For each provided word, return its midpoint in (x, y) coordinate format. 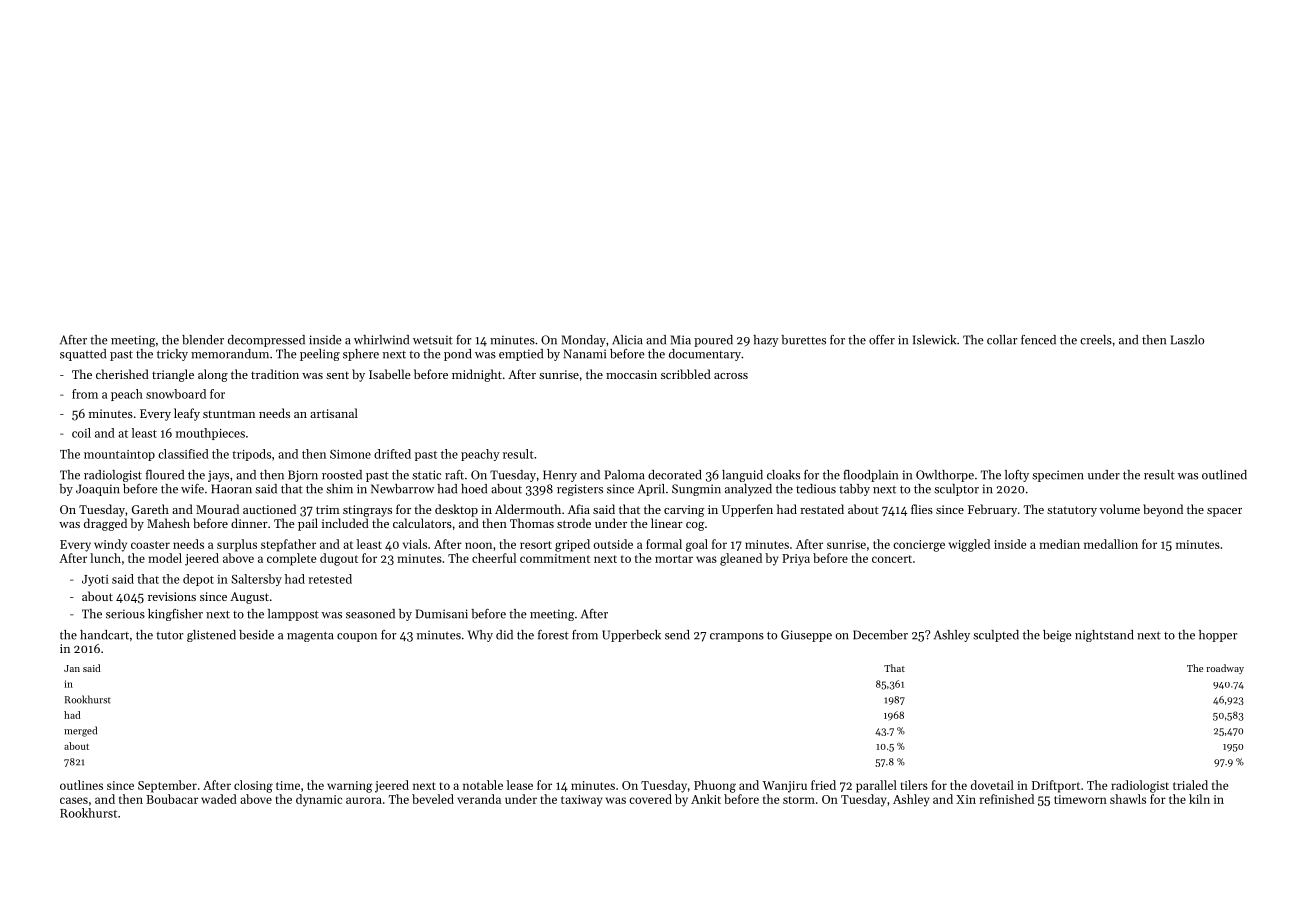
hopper (1218, 636)
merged (80, 731)
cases (74, 800)
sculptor (956, 490)
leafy (187, 414)
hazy (766, 341)
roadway (1225, 669)
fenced (1038, 340)
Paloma (625, 475)
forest (553, 635)
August (249, 598)
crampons (737, 637)
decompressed (266, 341)
